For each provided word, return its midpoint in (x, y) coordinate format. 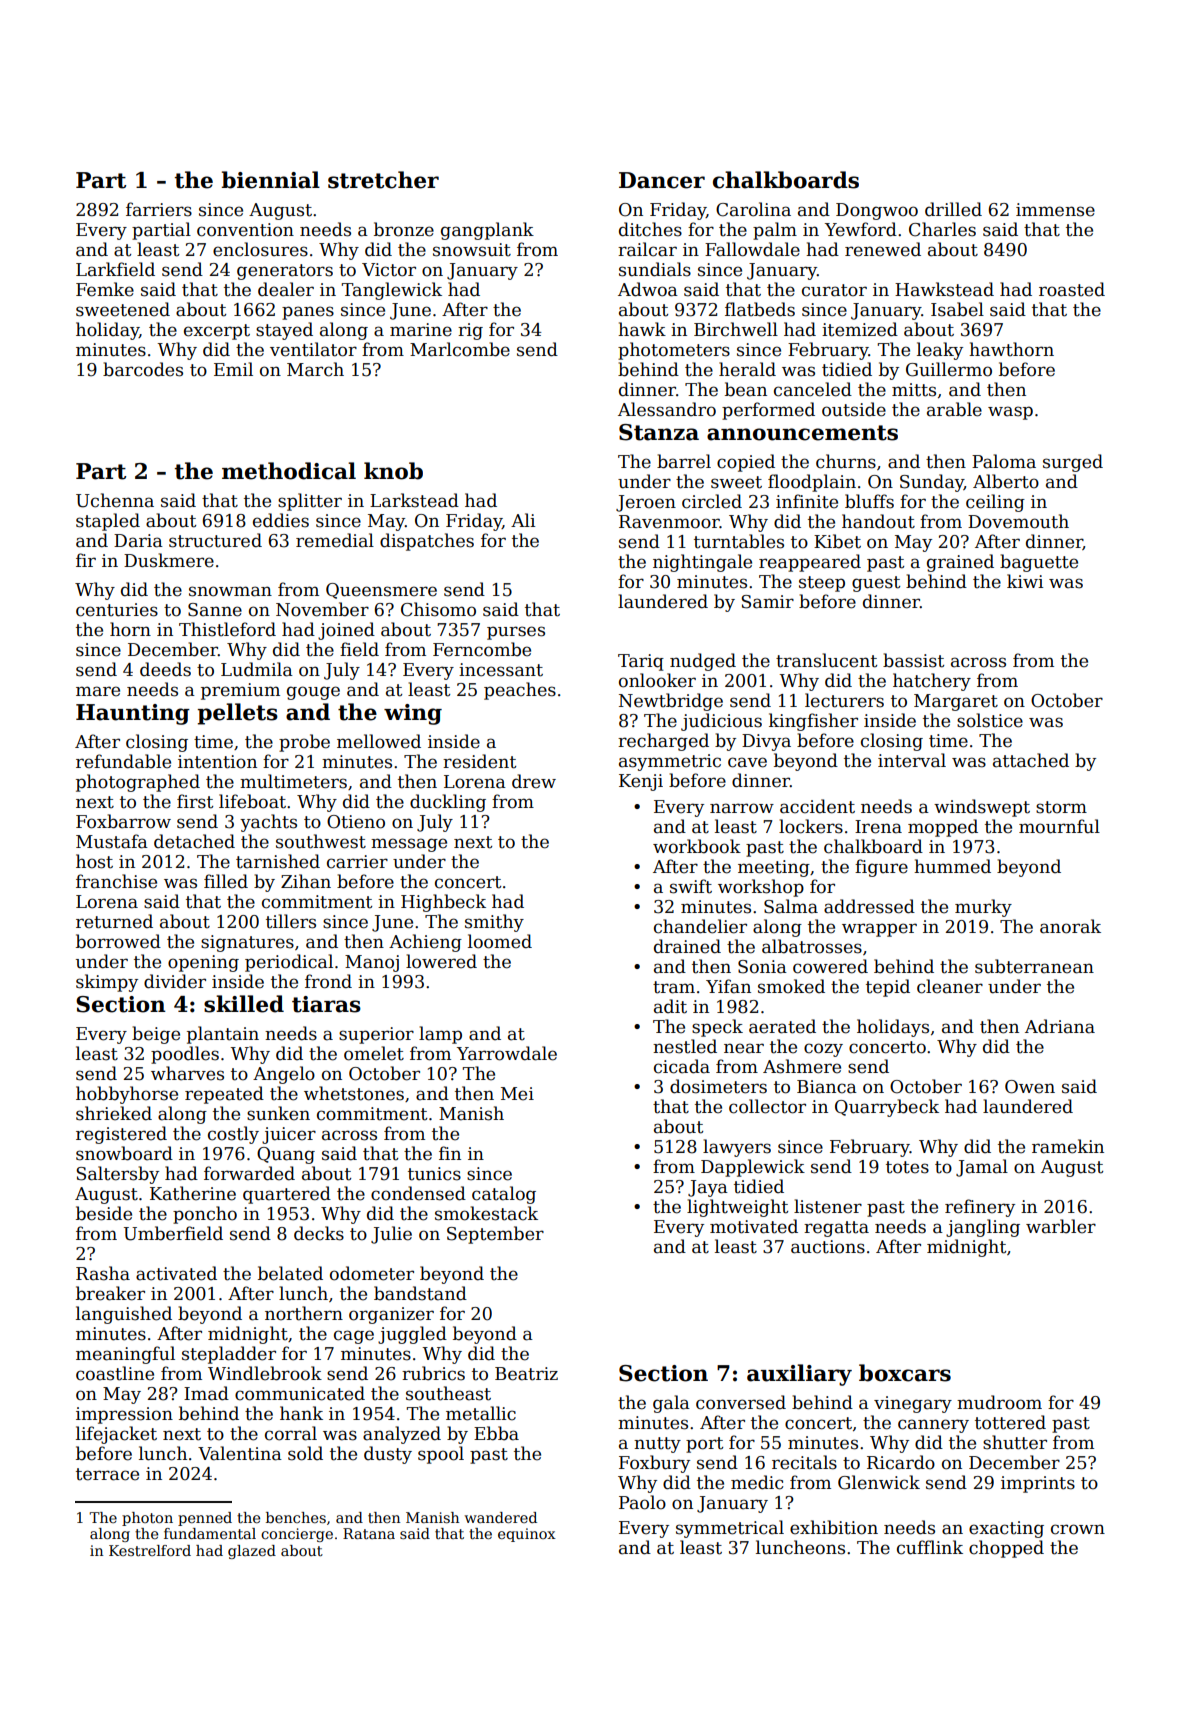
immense (1055, 210)
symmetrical (730, 1529)
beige (156, 1035)
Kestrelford (150, 1550)
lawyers (737, 1148)
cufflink (930, 1547)
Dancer (662, 180)
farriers (159, 209)
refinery (980, 1208)
